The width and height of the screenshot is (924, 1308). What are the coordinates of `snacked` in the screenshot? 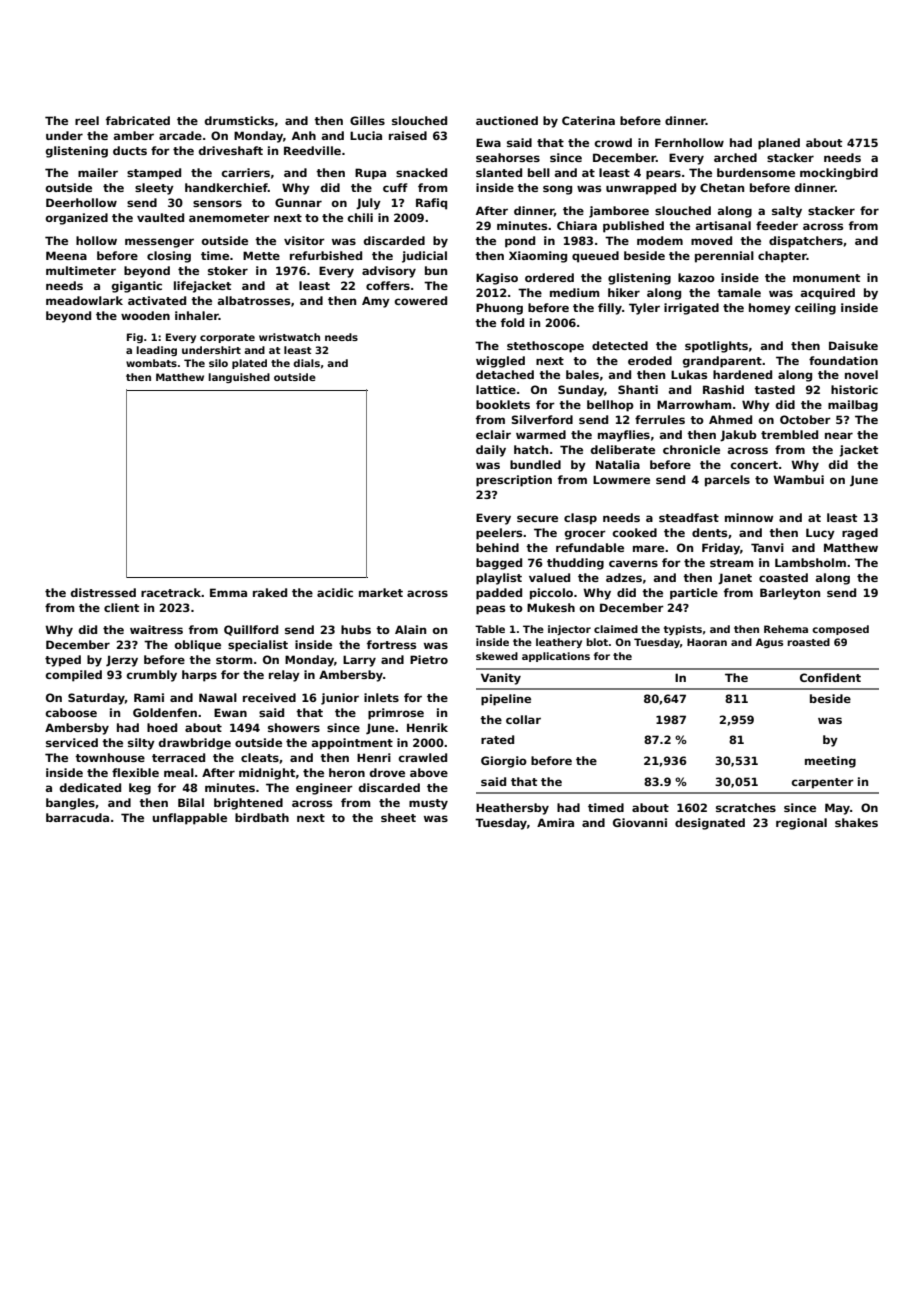 It's located at (421, 172).
